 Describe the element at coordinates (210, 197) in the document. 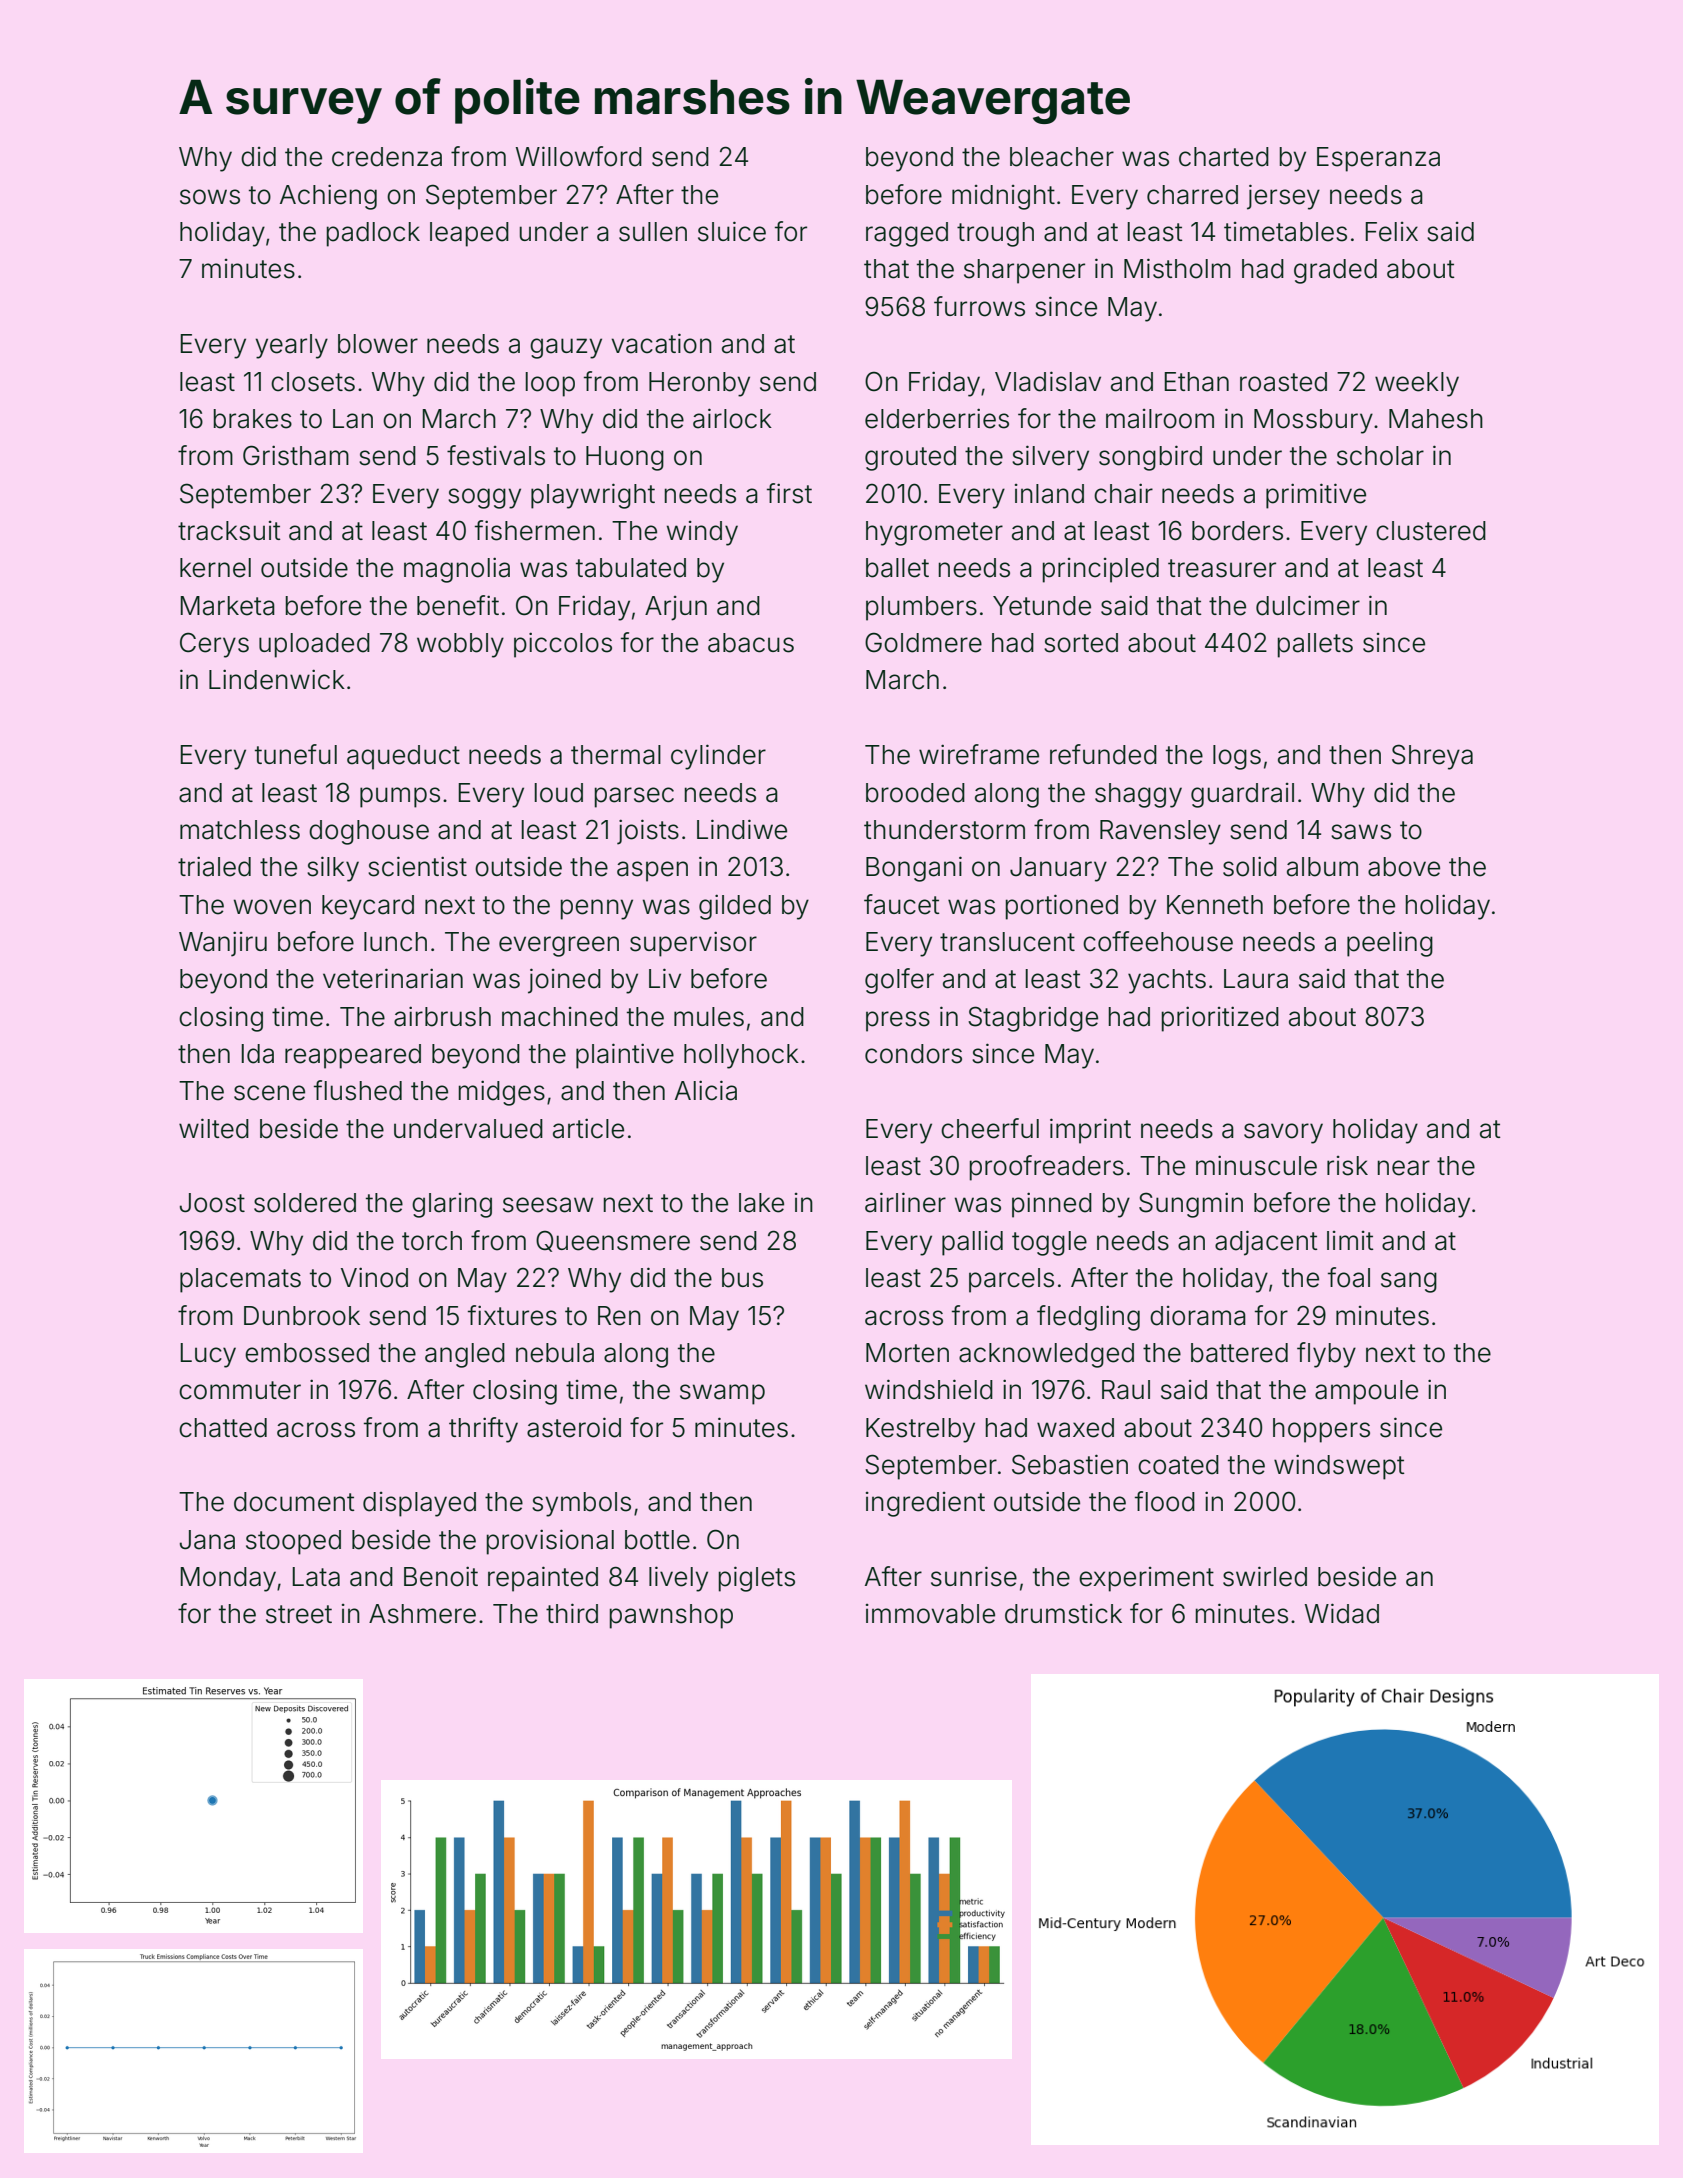

I see `sows` at that location.
